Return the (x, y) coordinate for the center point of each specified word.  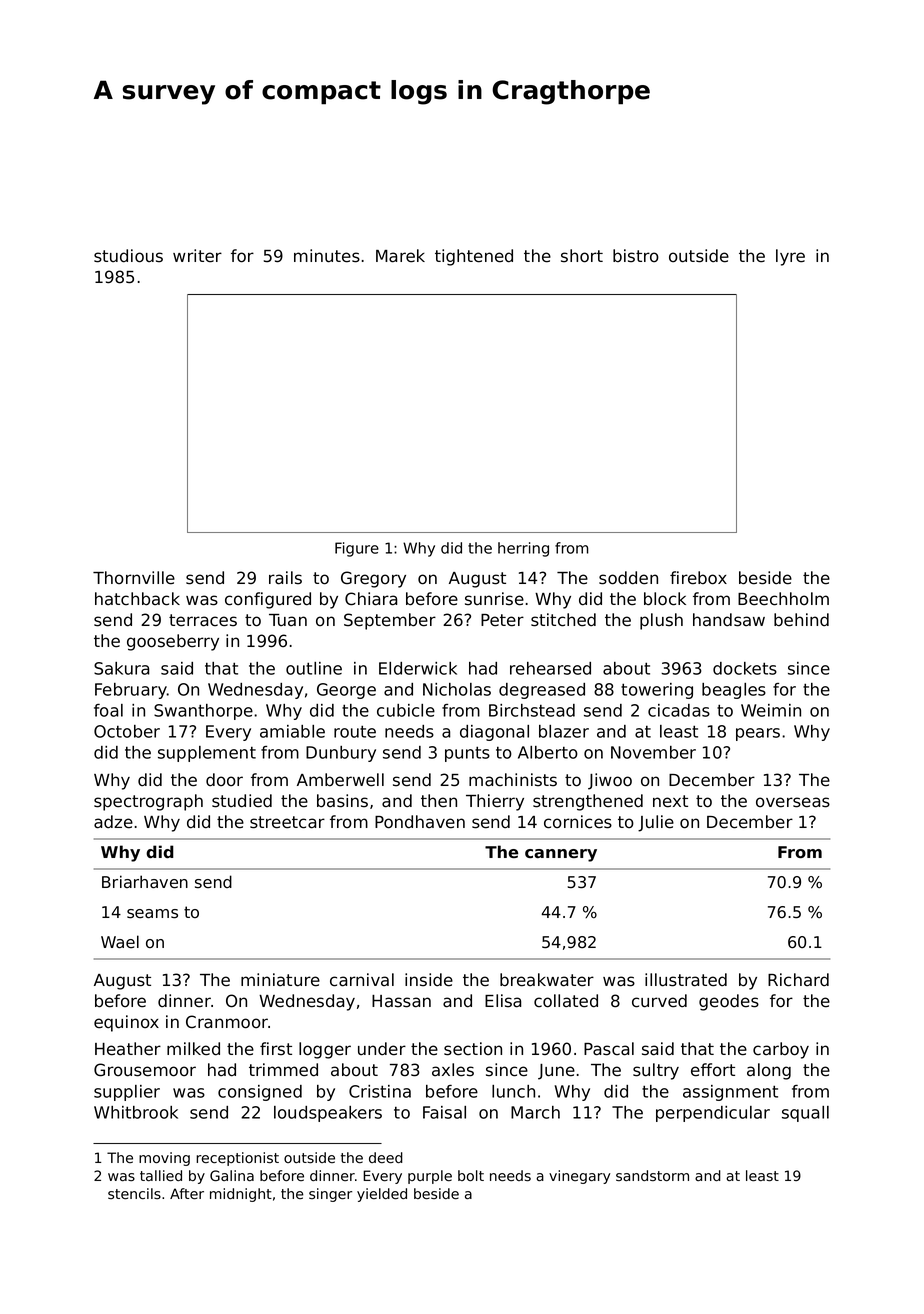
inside (429, 980)
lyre (790, 257)
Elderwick (418, 668)
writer (197, 256)
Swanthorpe (203, 712)
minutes (327, 256)
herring (523, 549)
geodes (729, 1002)
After (187, 1194)
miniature (280, 980)
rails (285, 578)
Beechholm (783, 599)
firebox (698, 578)
